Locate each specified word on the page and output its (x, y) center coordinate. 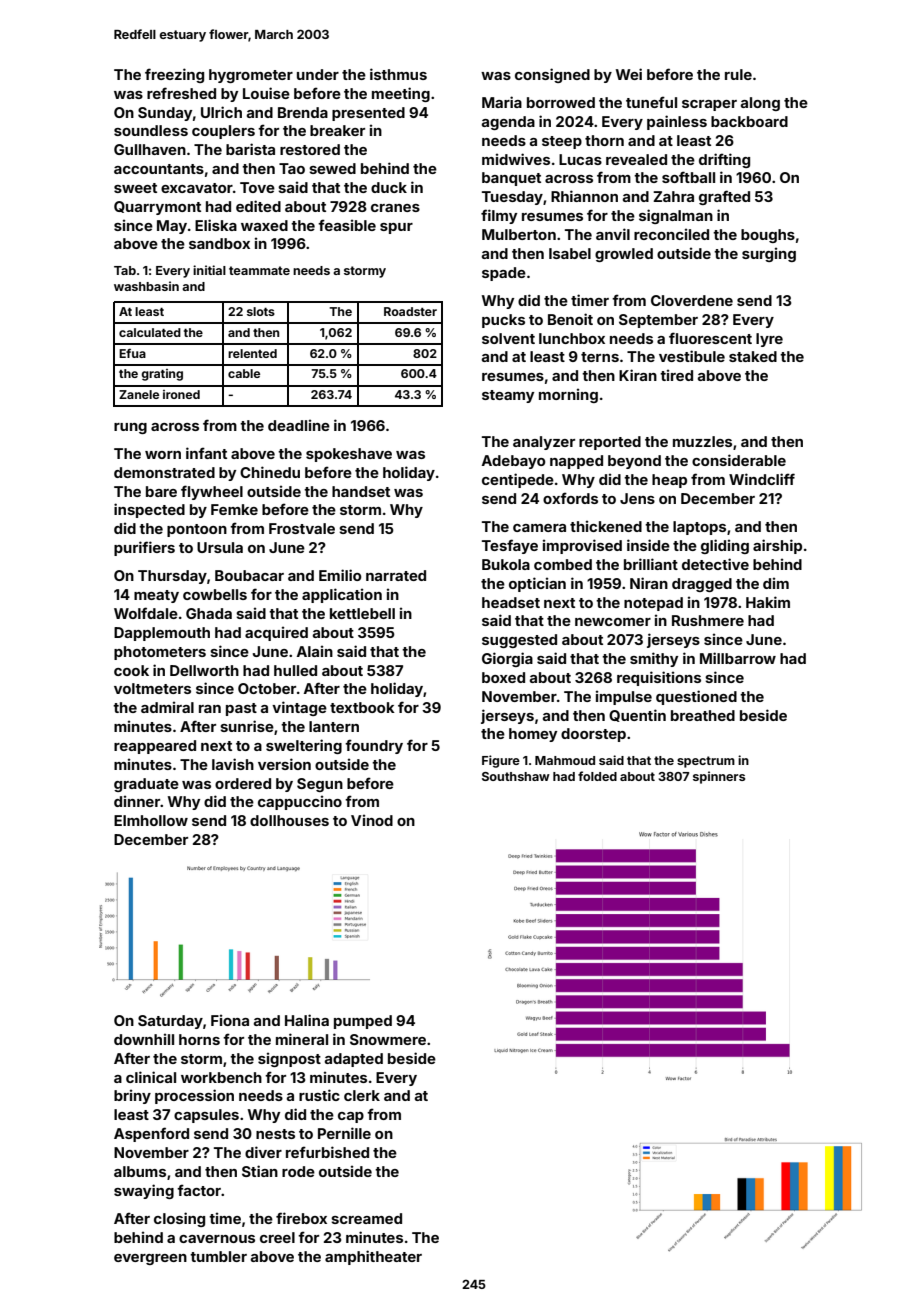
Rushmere (708, 620)
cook (131, 670)
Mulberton (519, 234)
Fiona (230, 1020)
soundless (151, 130)
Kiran (638, 375)
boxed (503, 677)
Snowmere (388, 1039)
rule (738, 74)
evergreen (150, 1259)
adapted (353, 1060)
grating (162, 375)
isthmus (398, 74)
